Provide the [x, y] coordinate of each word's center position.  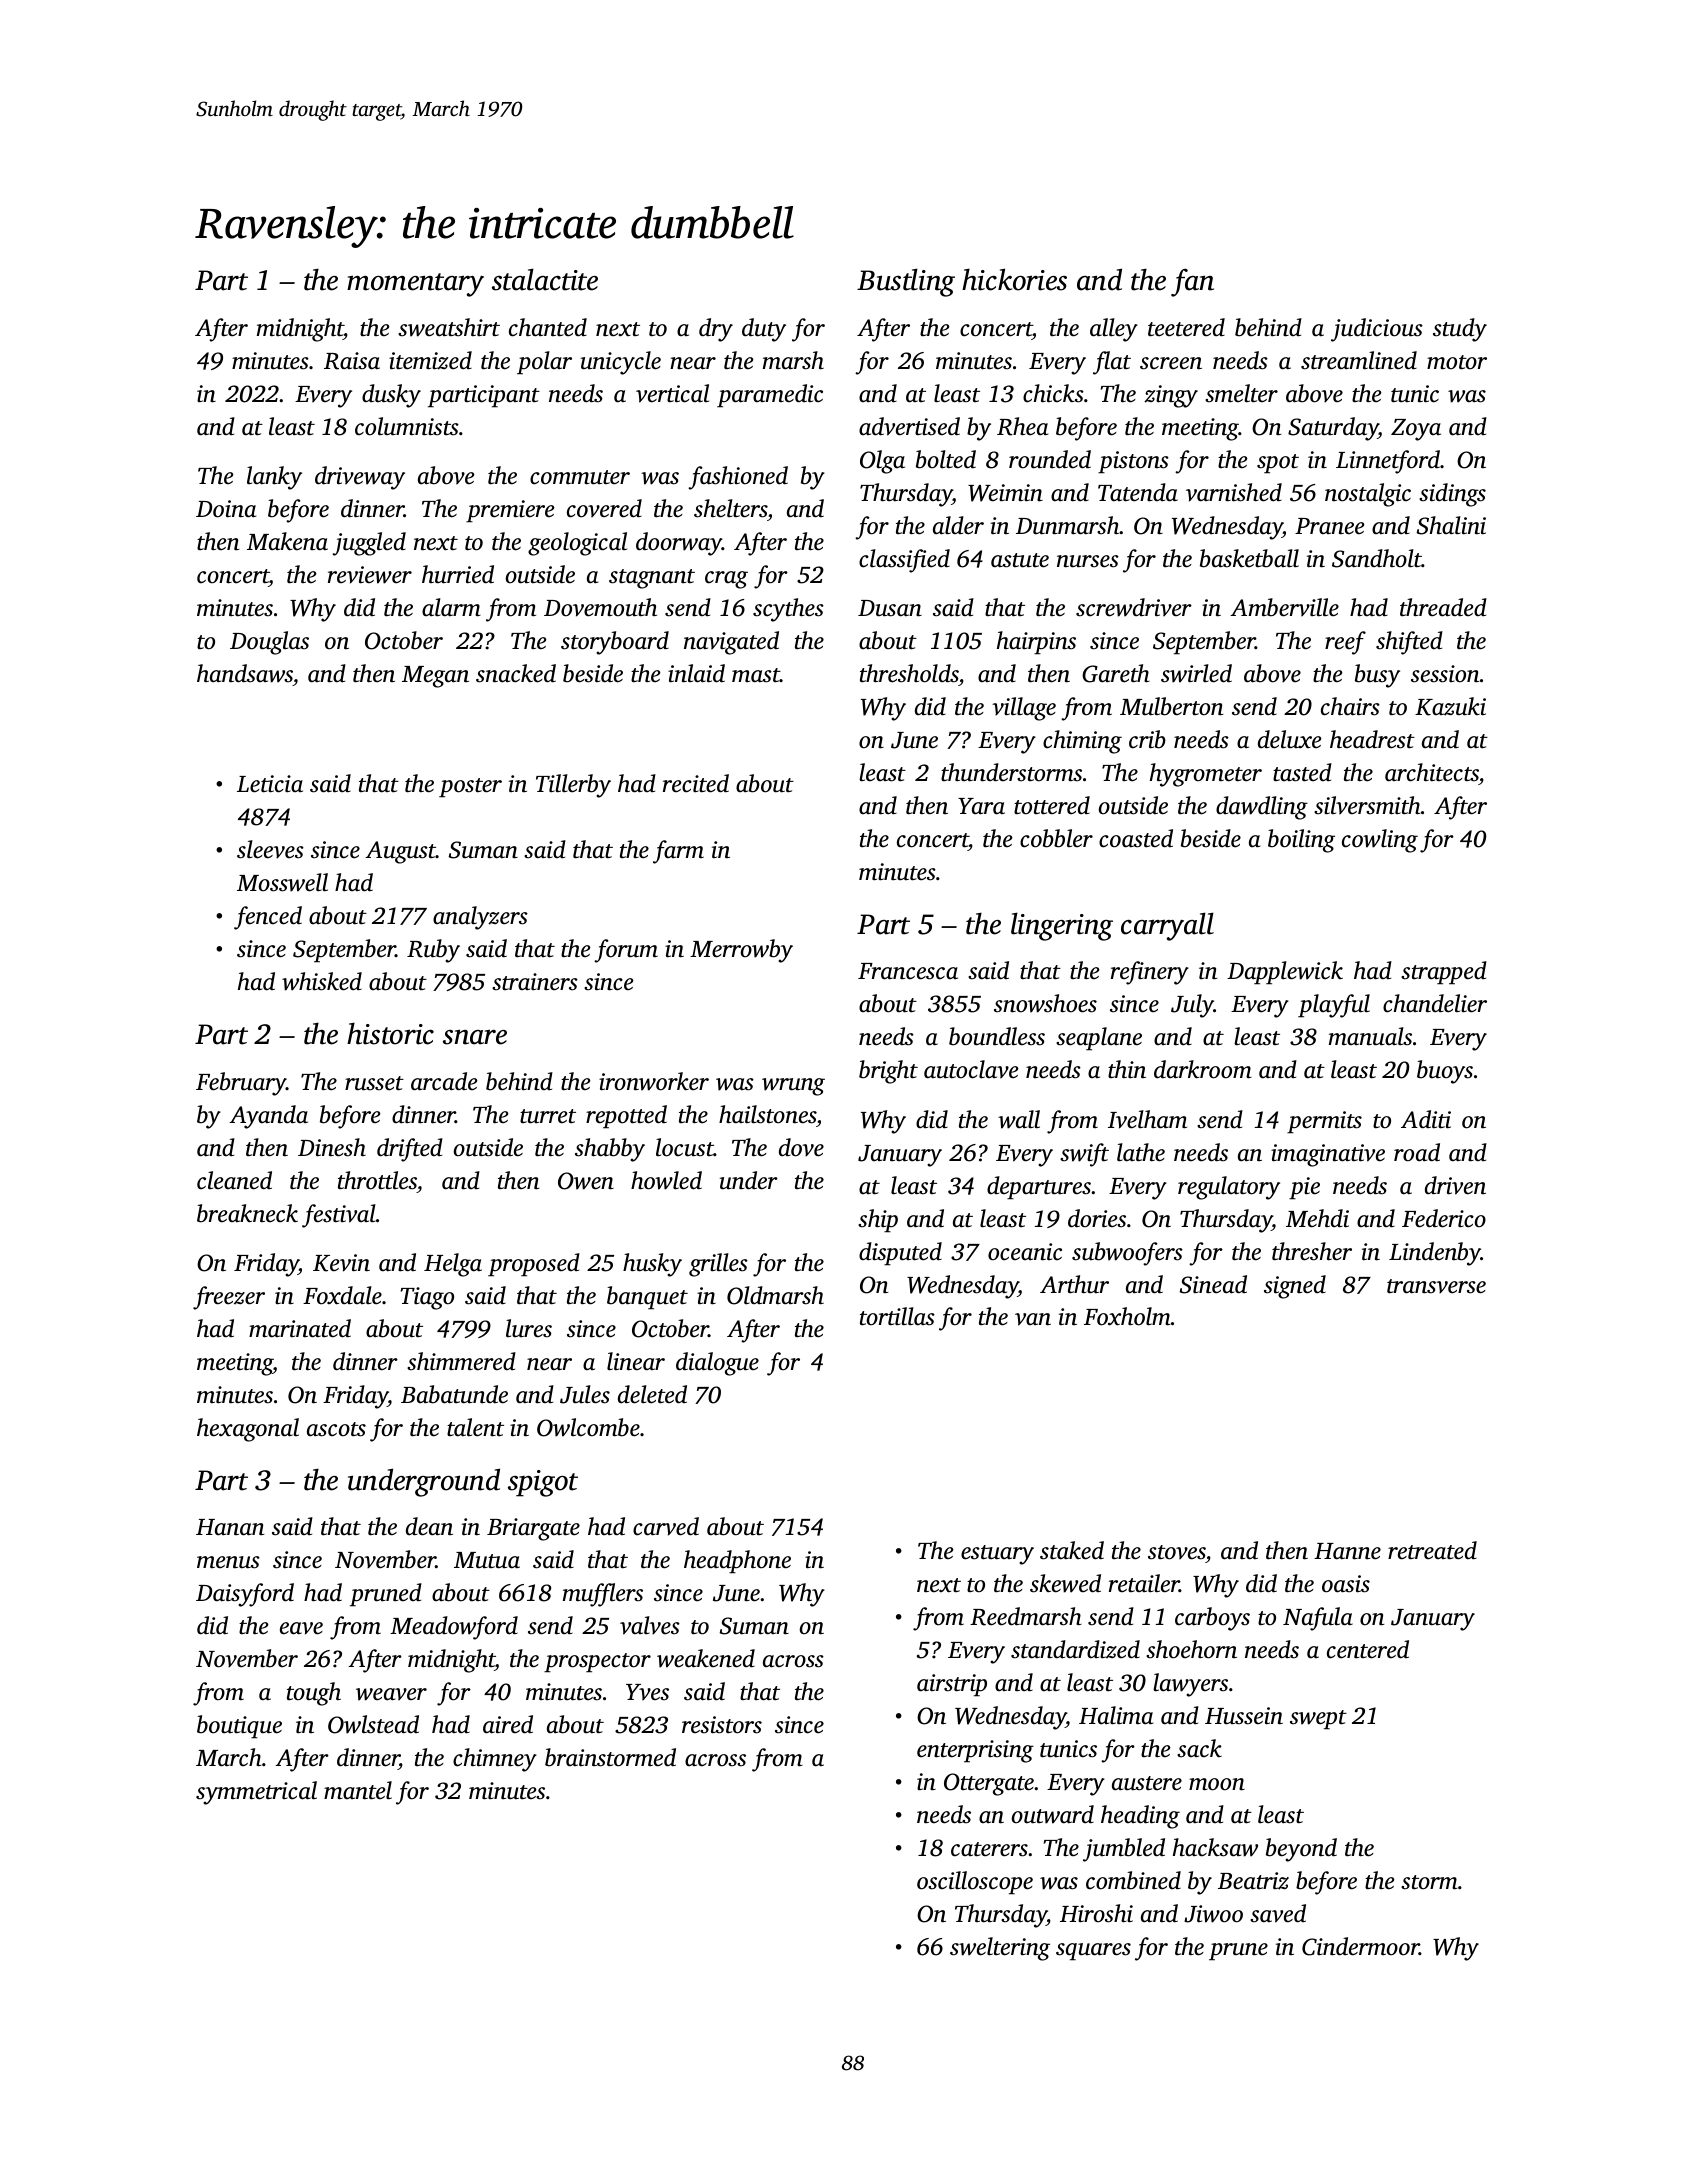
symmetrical [256, 1793]
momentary [415, 285]
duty [764, 330]
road [1417, 1152]
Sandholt [1377, 558]
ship [878, 1221]
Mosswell [282, 882]
